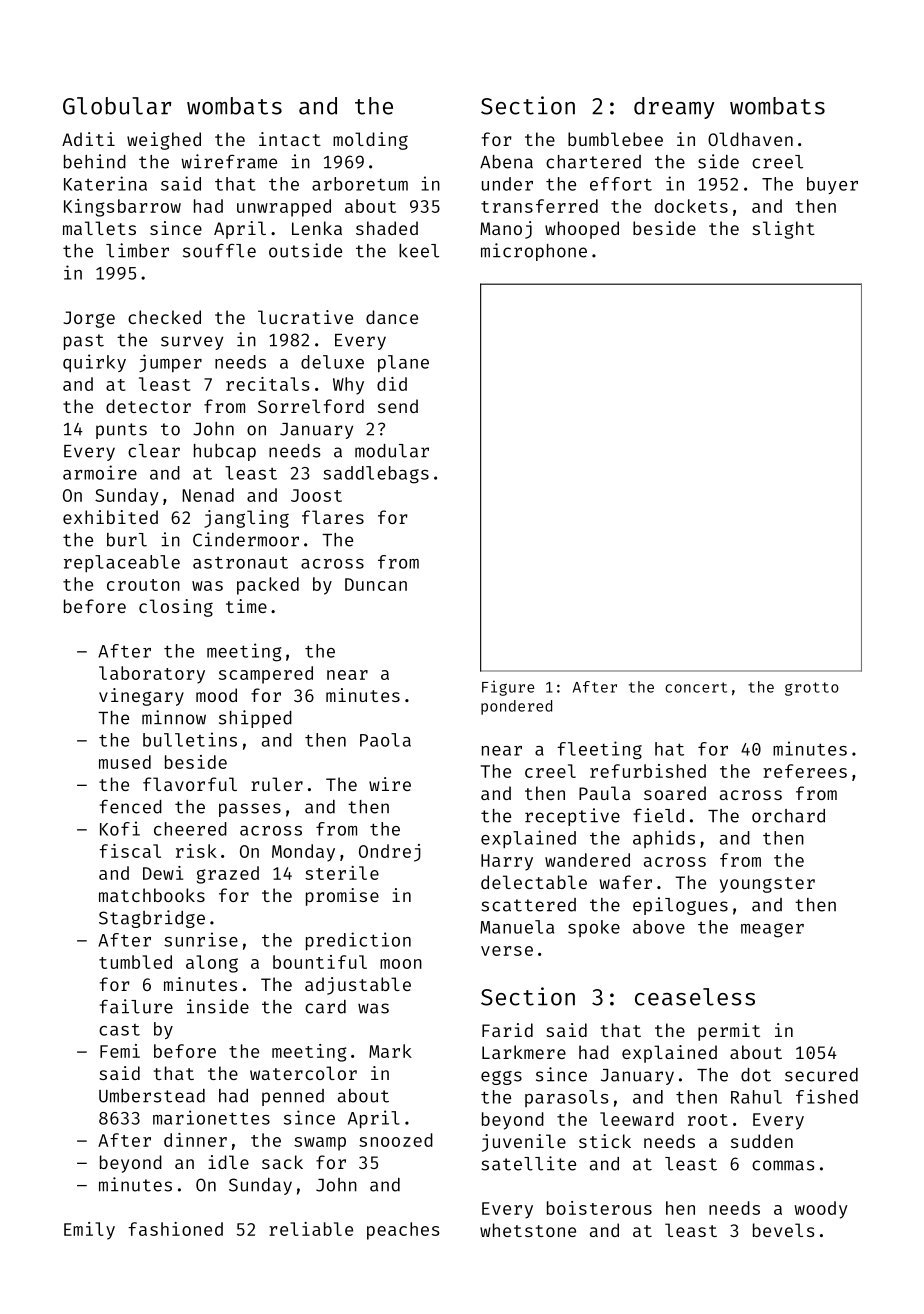 The image size is (924, 1314). I want to click on Figure, so click(508, 688).
